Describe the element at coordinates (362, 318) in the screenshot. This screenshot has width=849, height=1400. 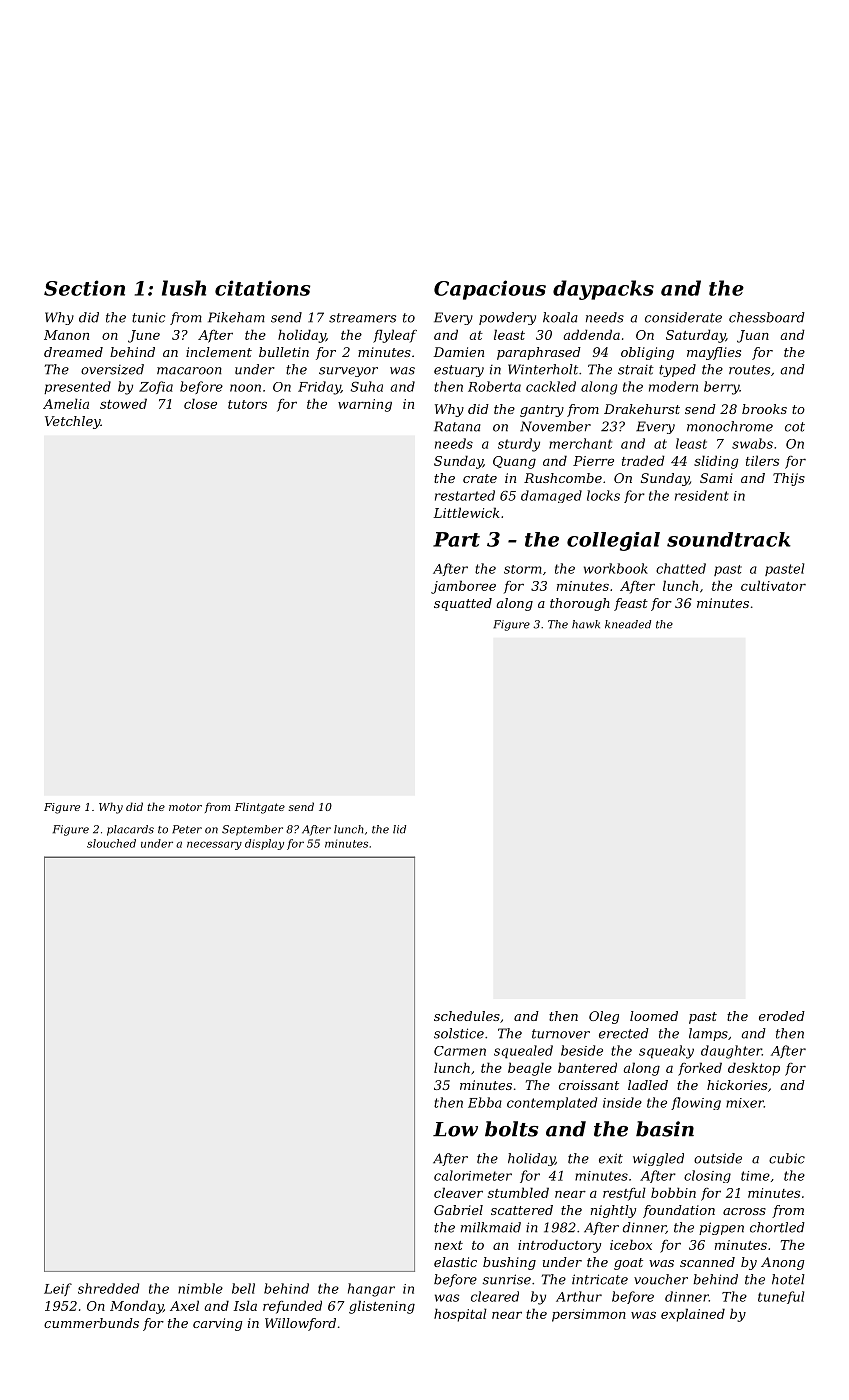
I see `streamers` at that location.
